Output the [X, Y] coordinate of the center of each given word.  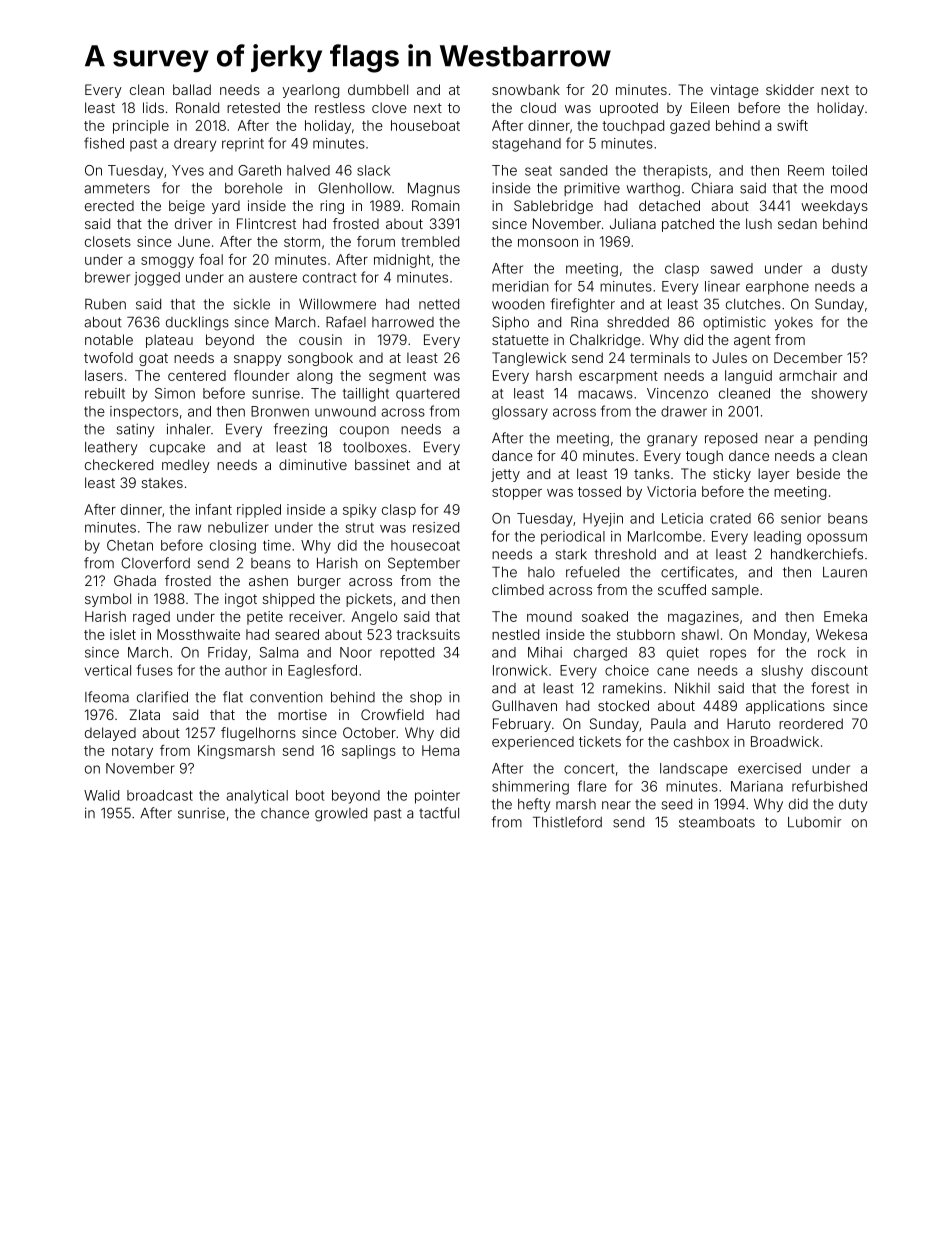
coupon [364, 431]
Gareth [259, 170]
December [808, 357]
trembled [430, 241]
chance [285, 813]
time [277, 545]
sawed [732, 268]
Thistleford [567, 822]
